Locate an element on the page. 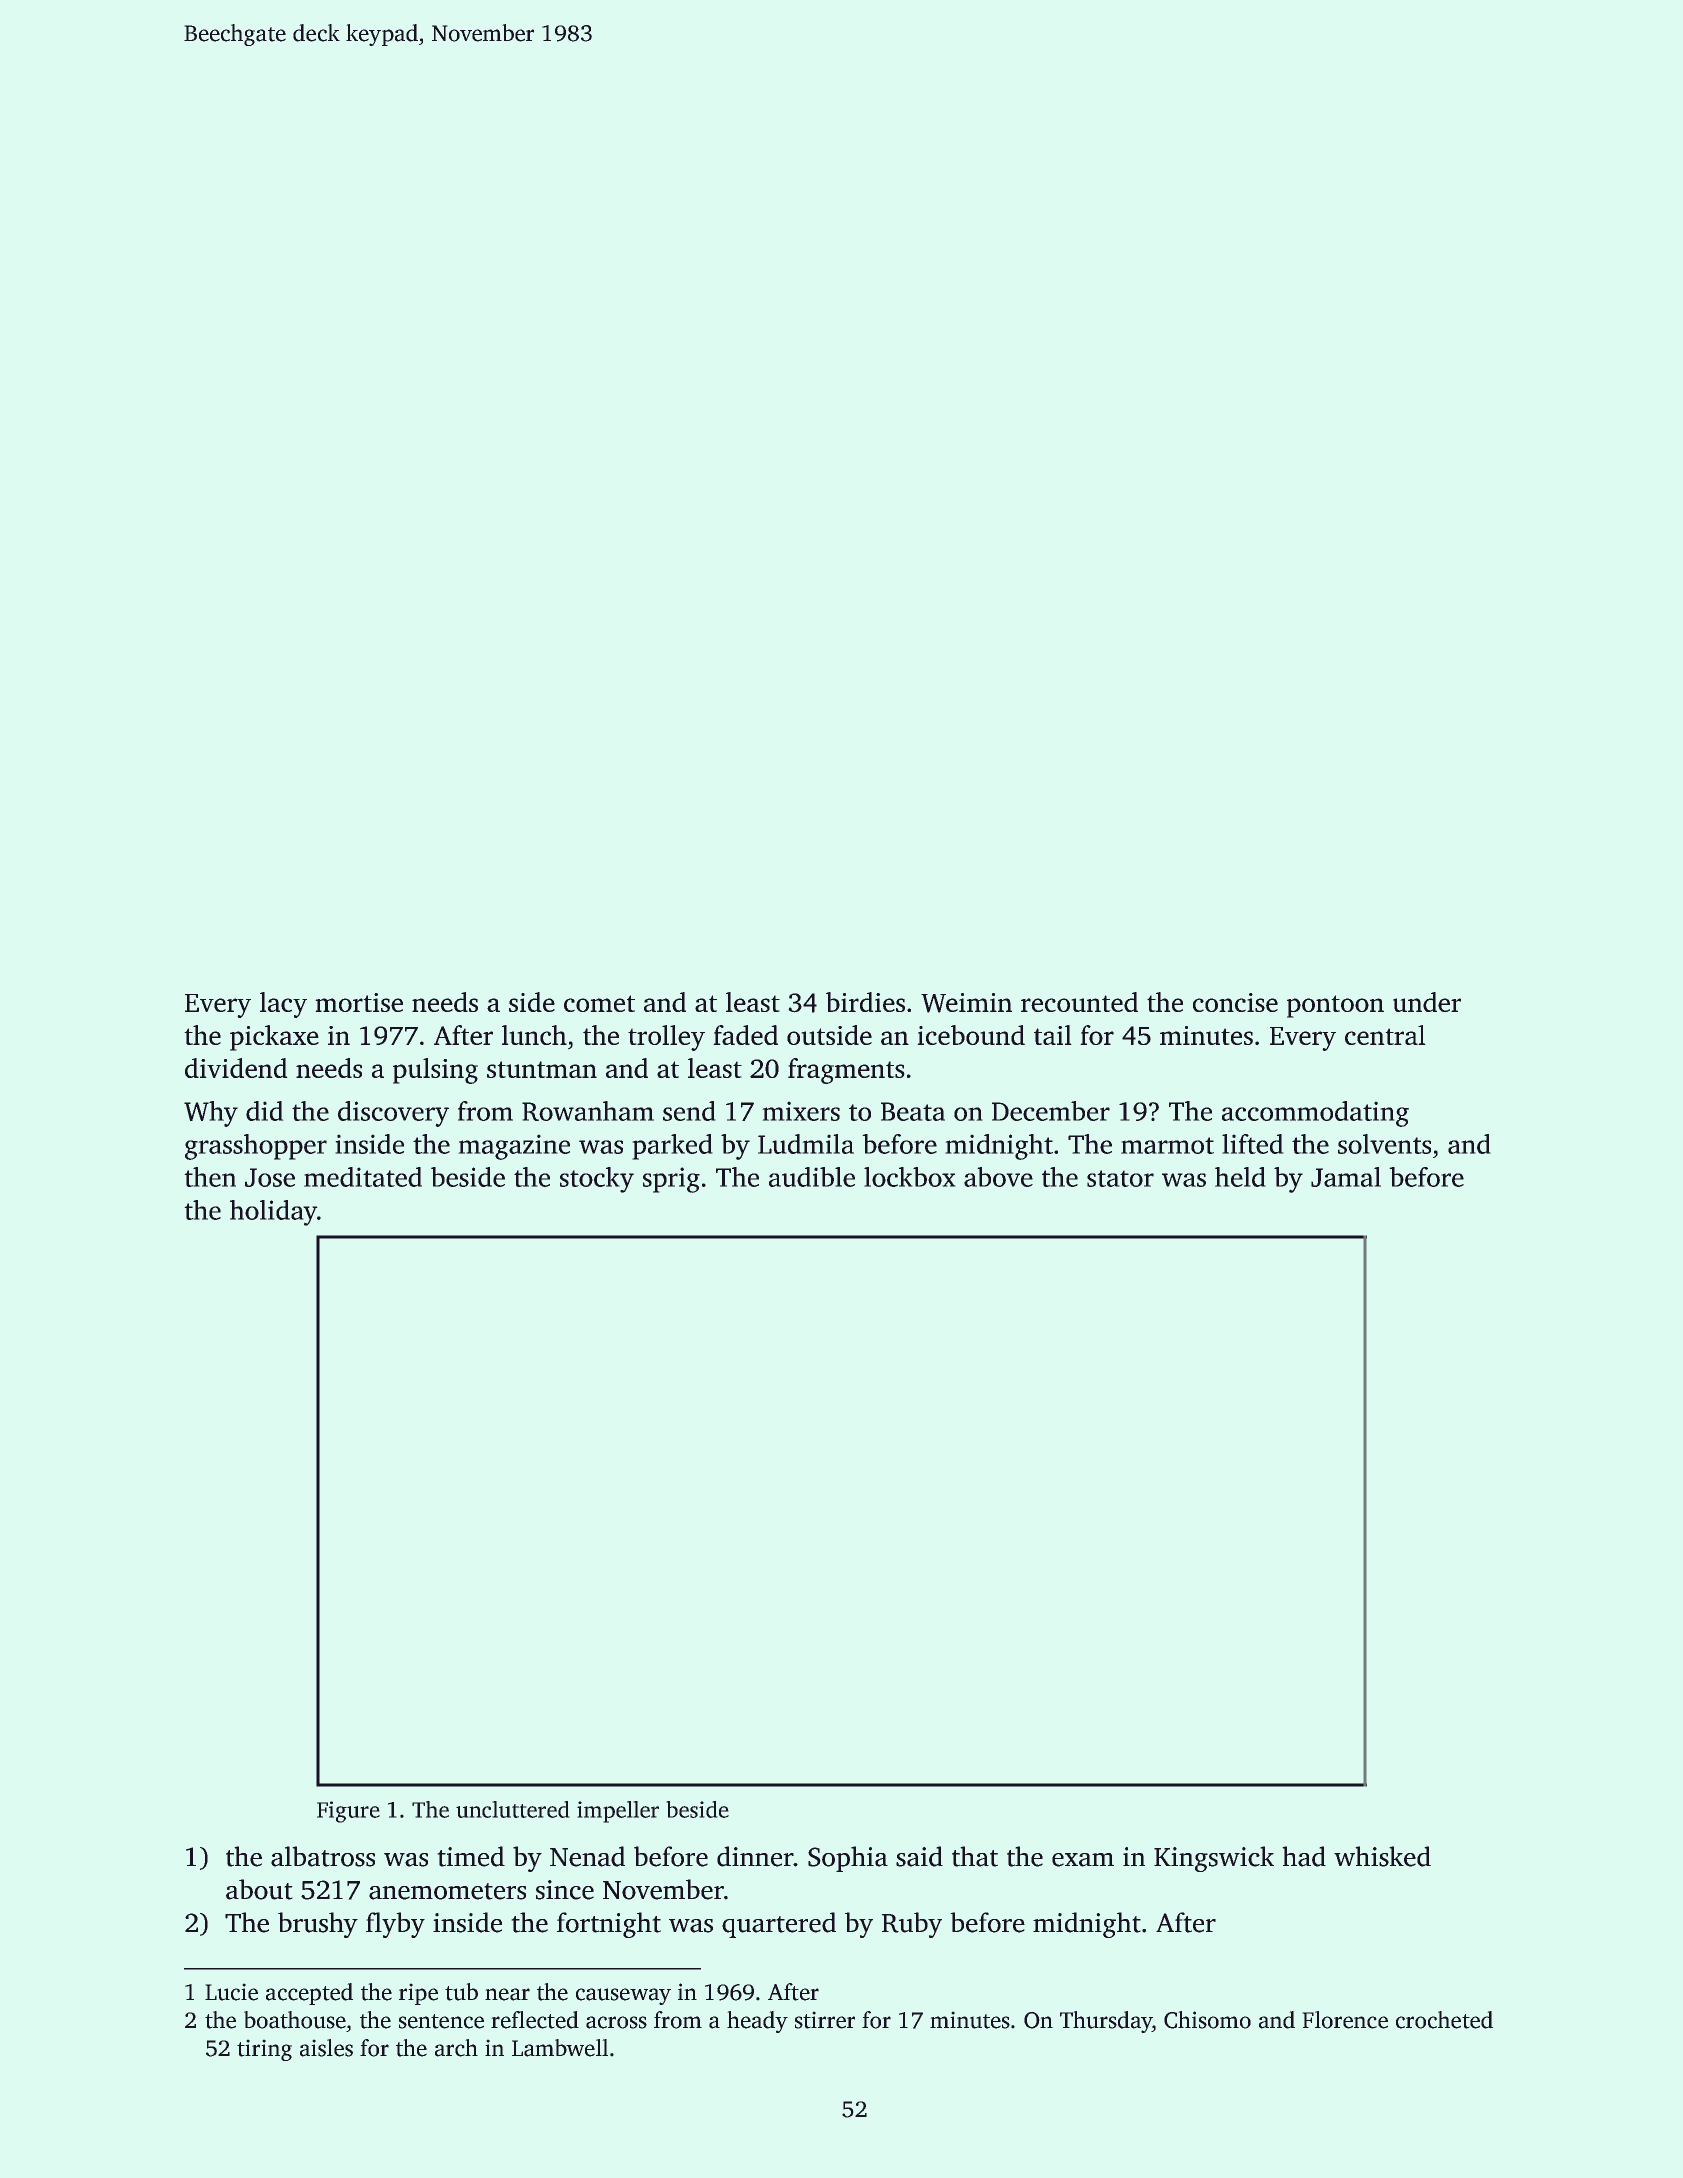 The image size is (1683, 2178). impeller is located at coordinates (618, 1812).
